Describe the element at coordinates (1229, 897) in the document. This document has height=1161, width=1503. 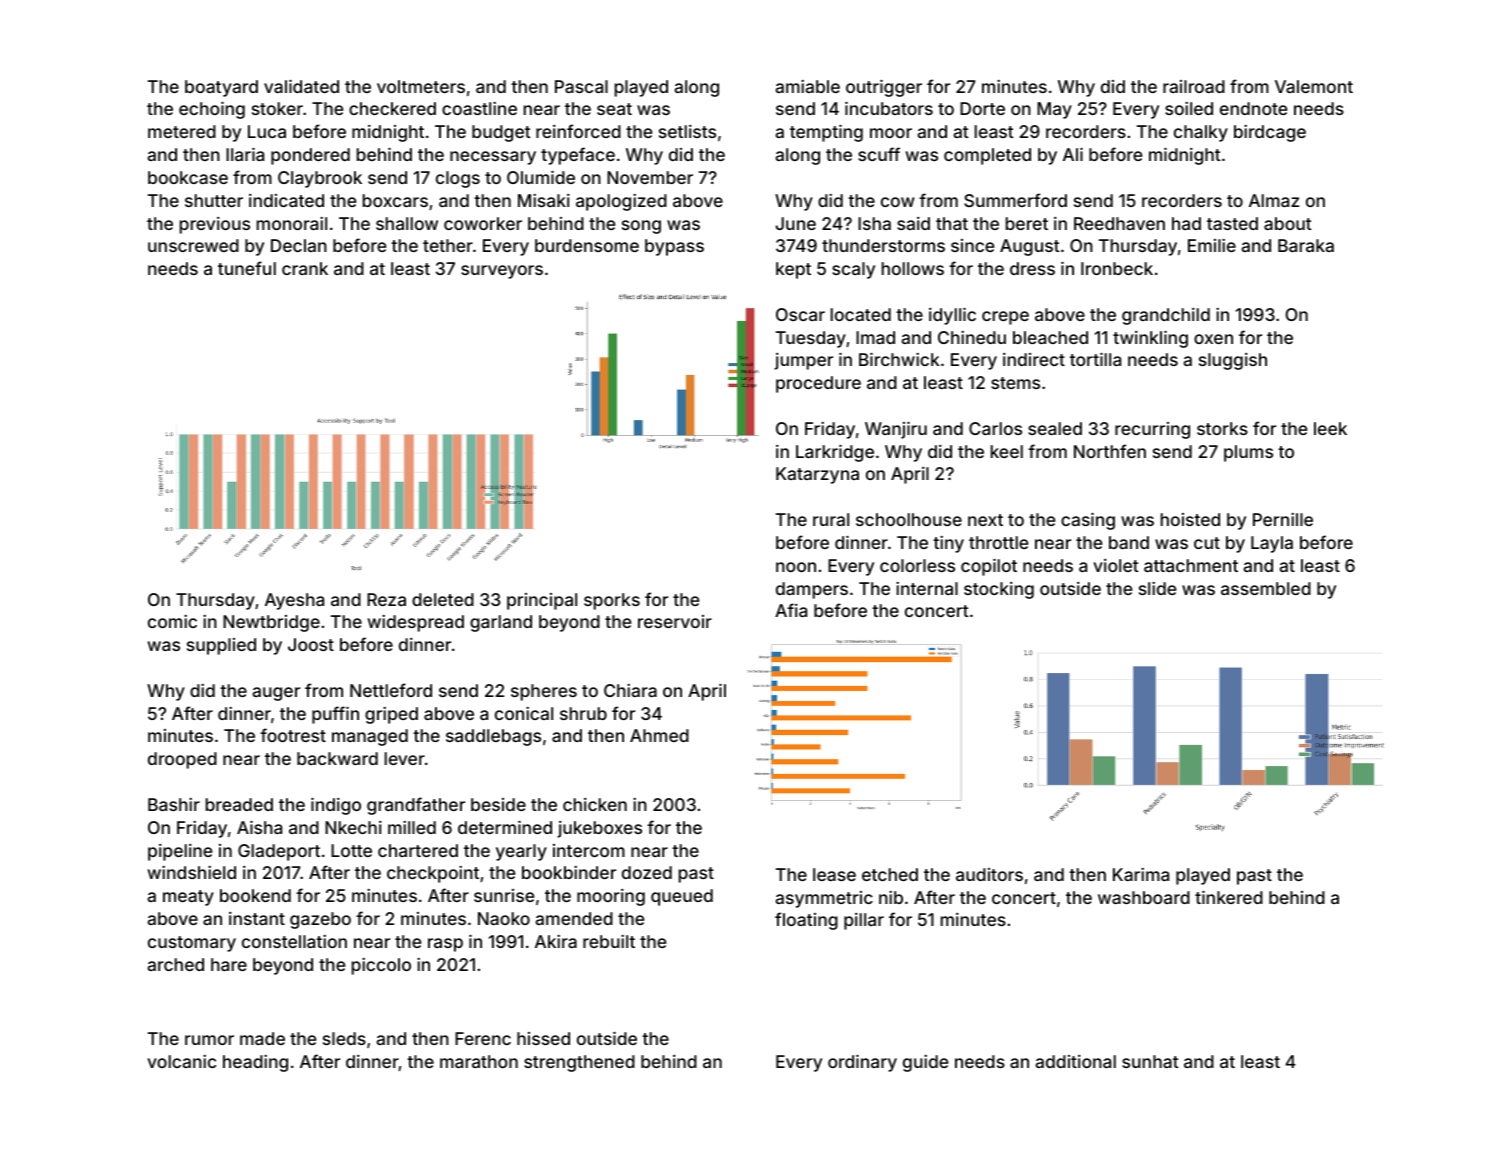
I see `tinkered` at that location.
